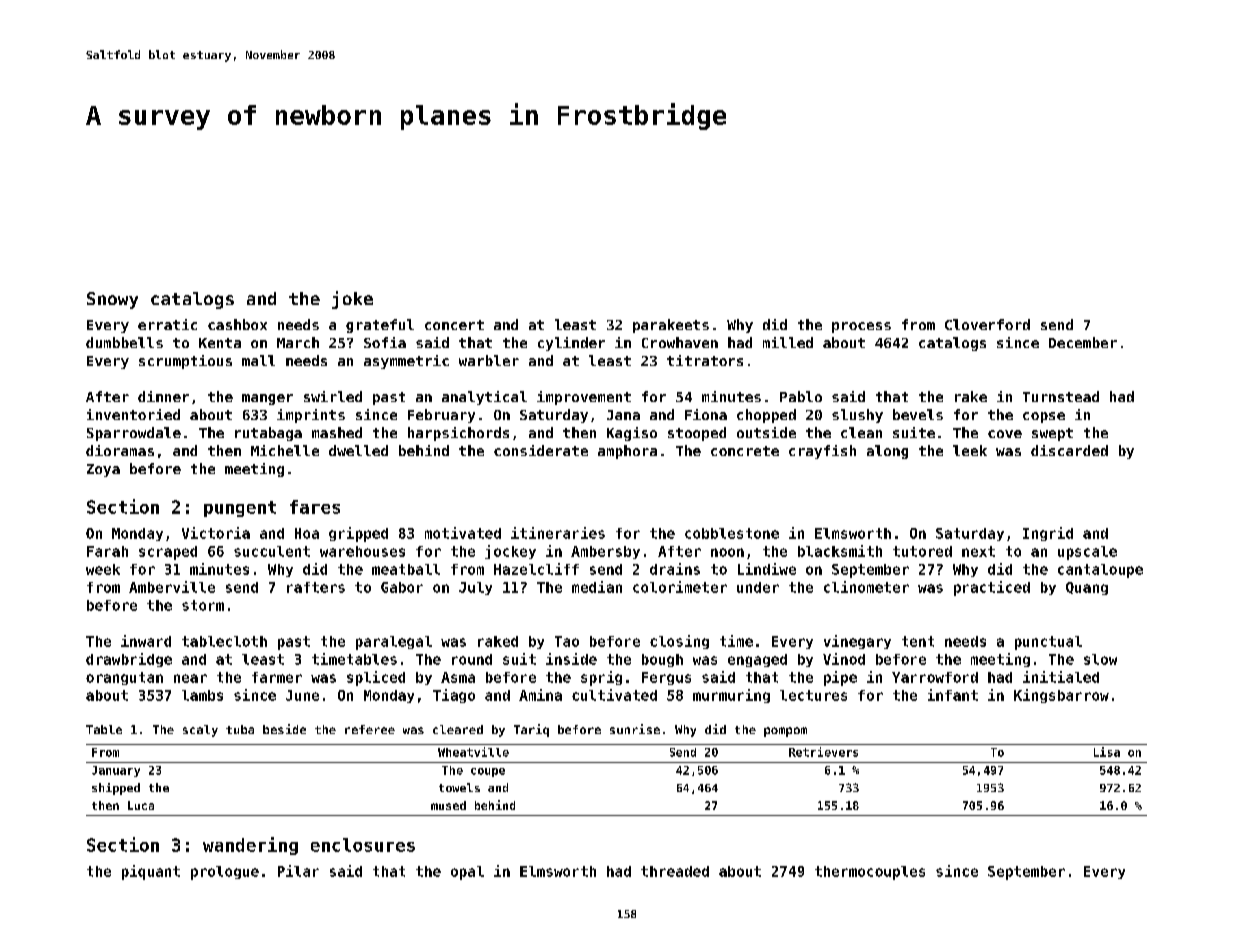 The image size is (1233, 952). I want to click on Luca, so click(141, 805).
